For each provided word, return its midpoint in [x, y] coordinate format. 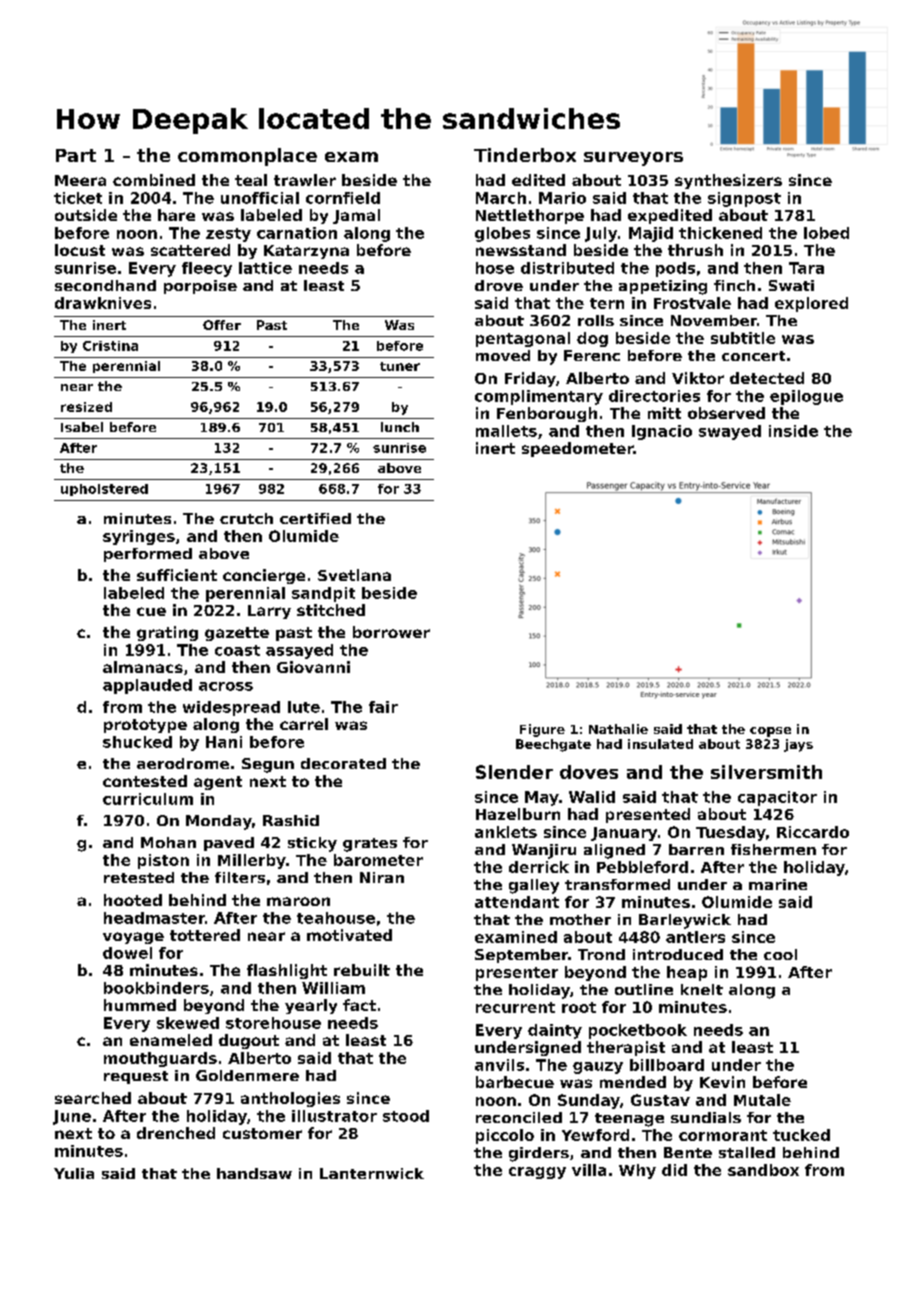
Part [76, 155]
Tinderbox [525, 155]
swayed [730, 432]
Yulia [74, 1173]
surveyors [633, 159]
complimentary [539, 397]
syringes [139, 537]
